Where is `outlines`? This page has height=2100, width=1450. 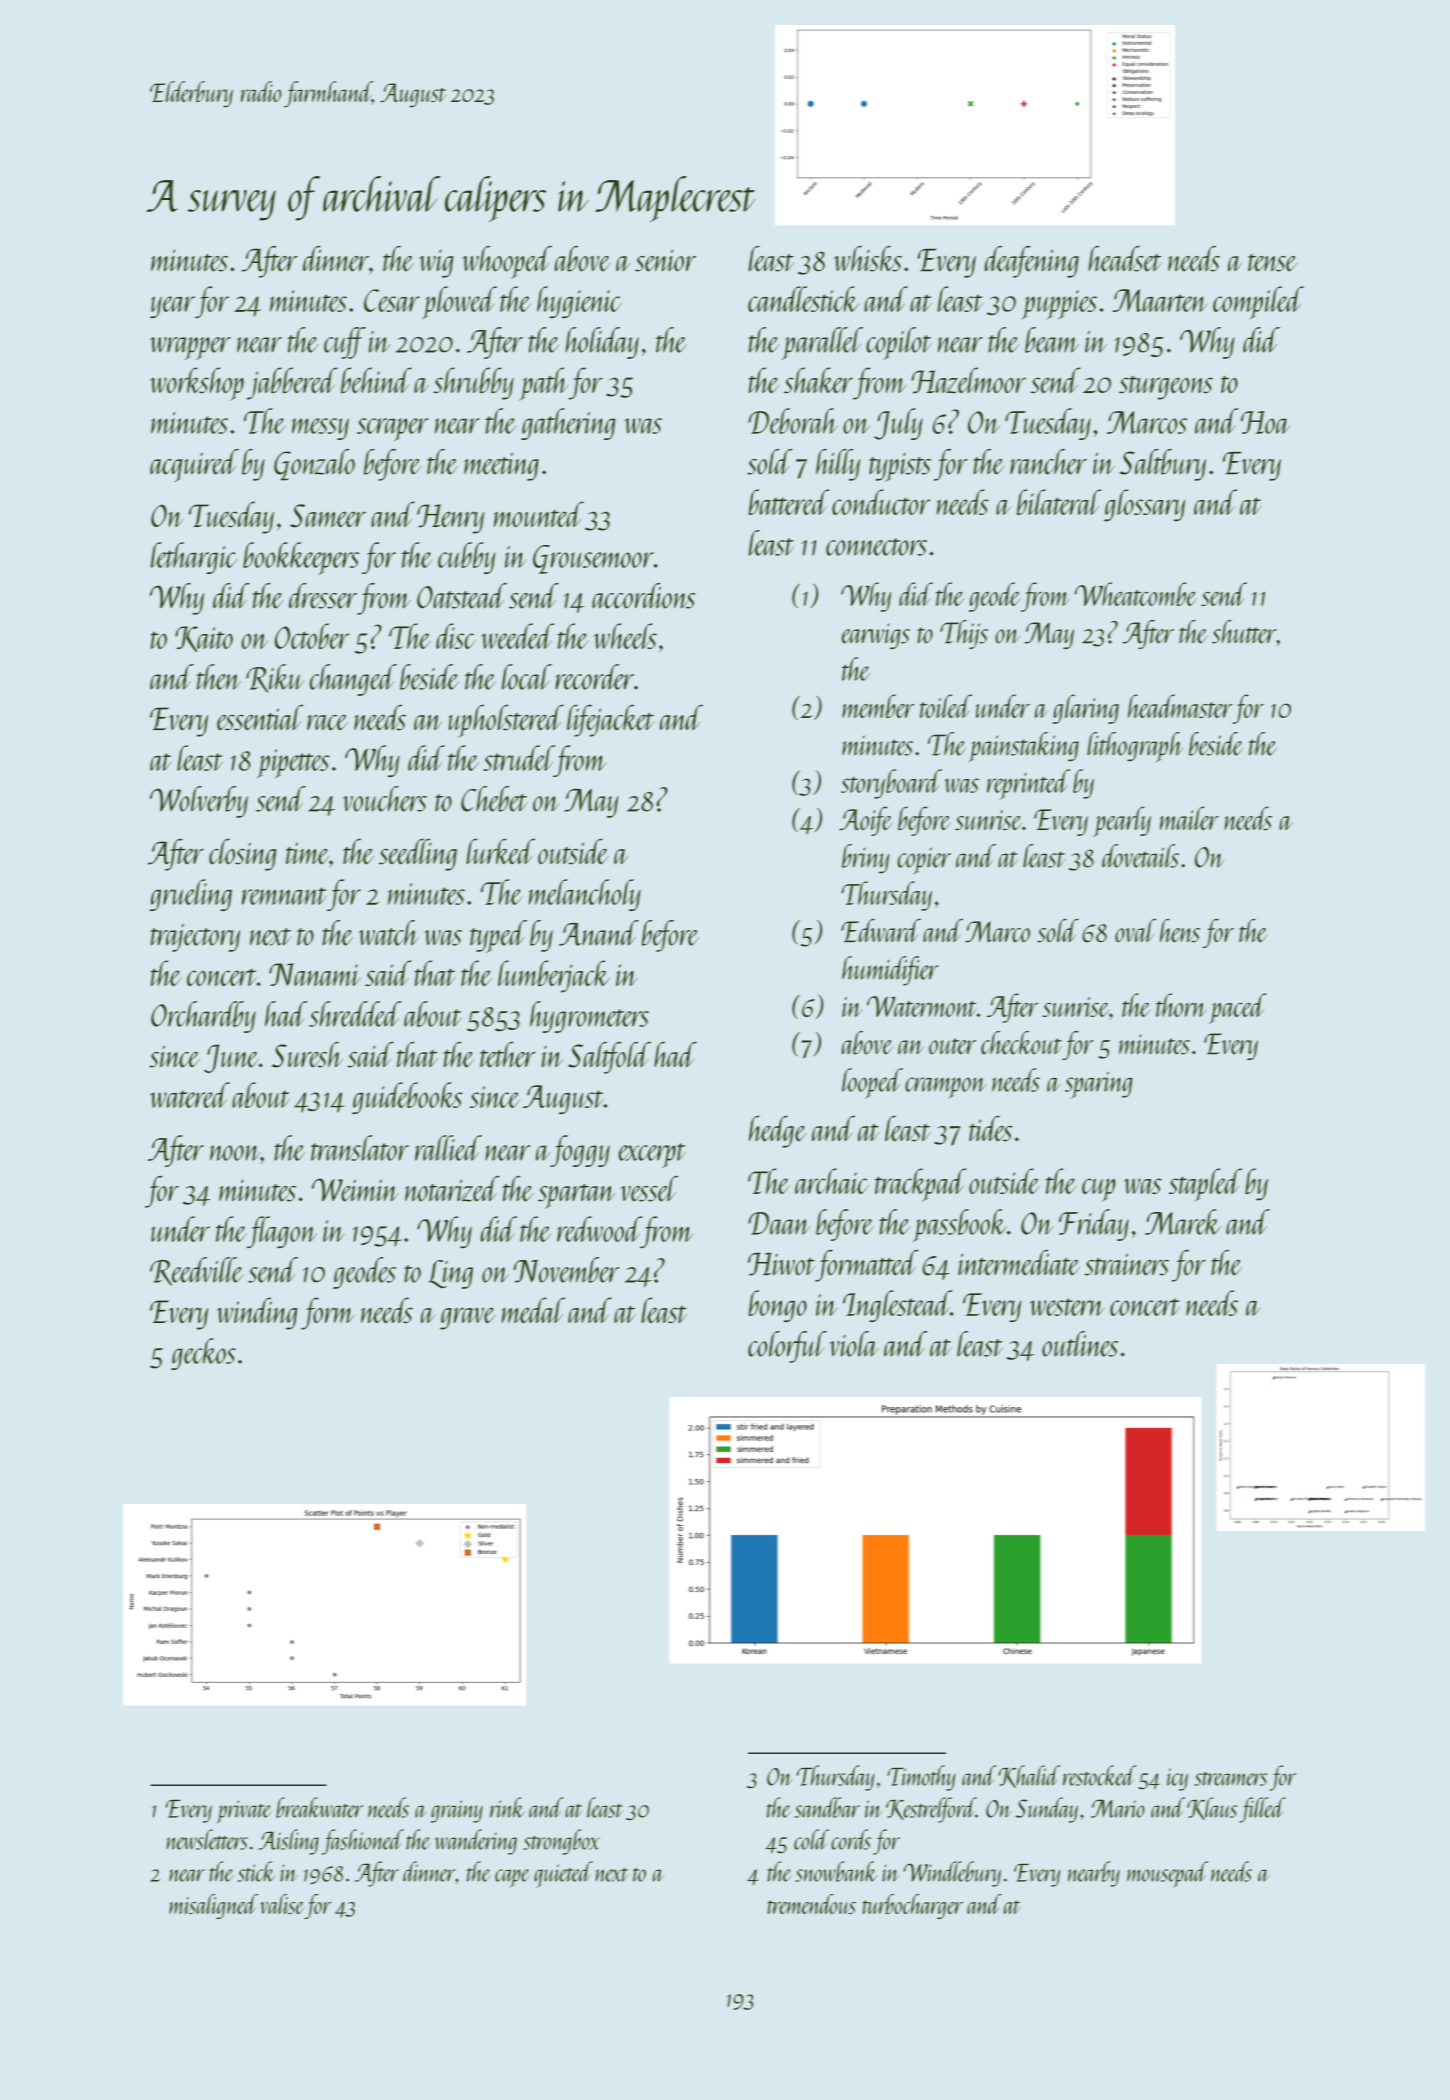 outlines is located at coordinates (1080, 1344).
